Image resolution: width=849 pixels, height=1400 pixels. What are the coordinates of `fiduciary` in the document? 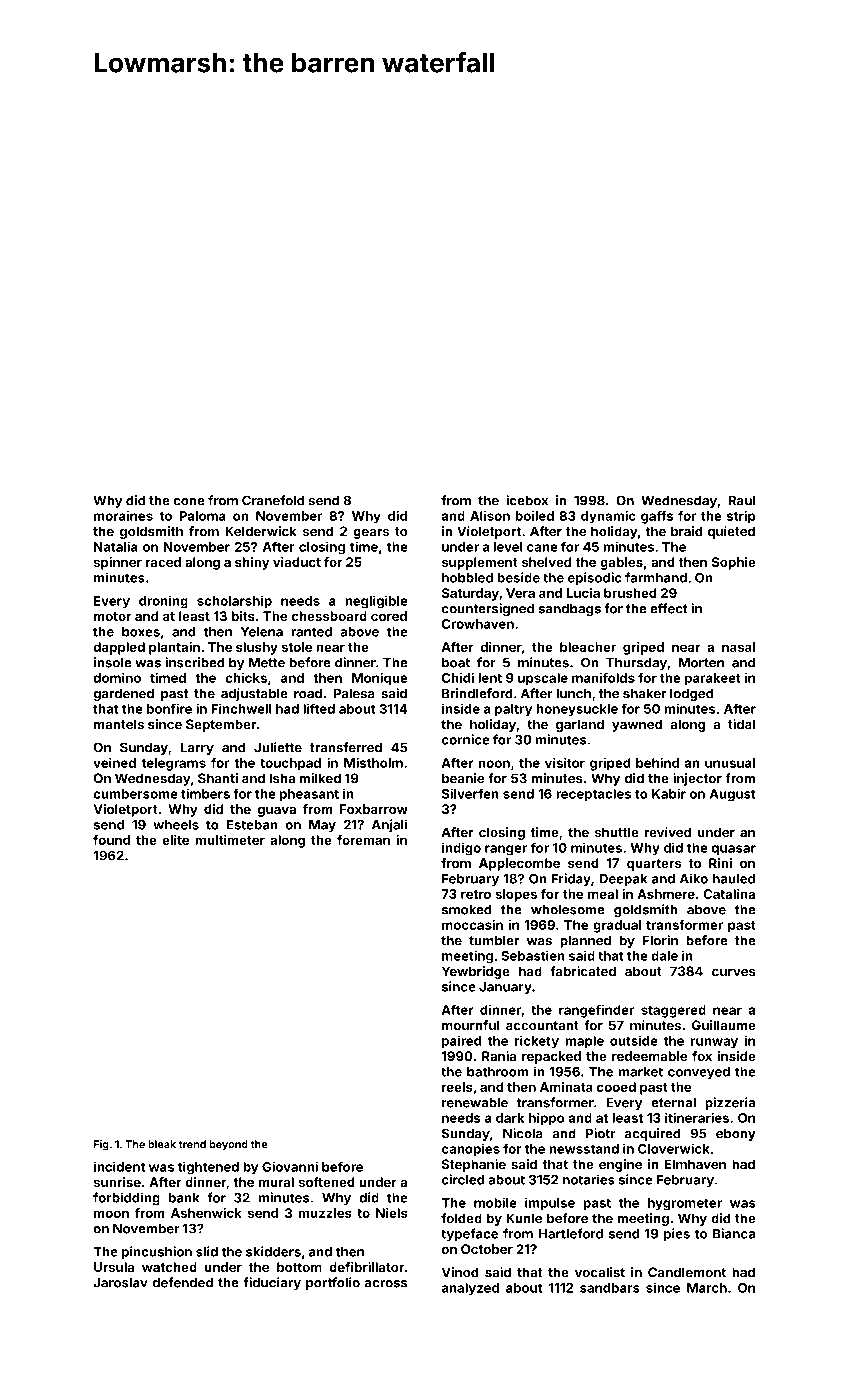 It's located at (272, 1283).
